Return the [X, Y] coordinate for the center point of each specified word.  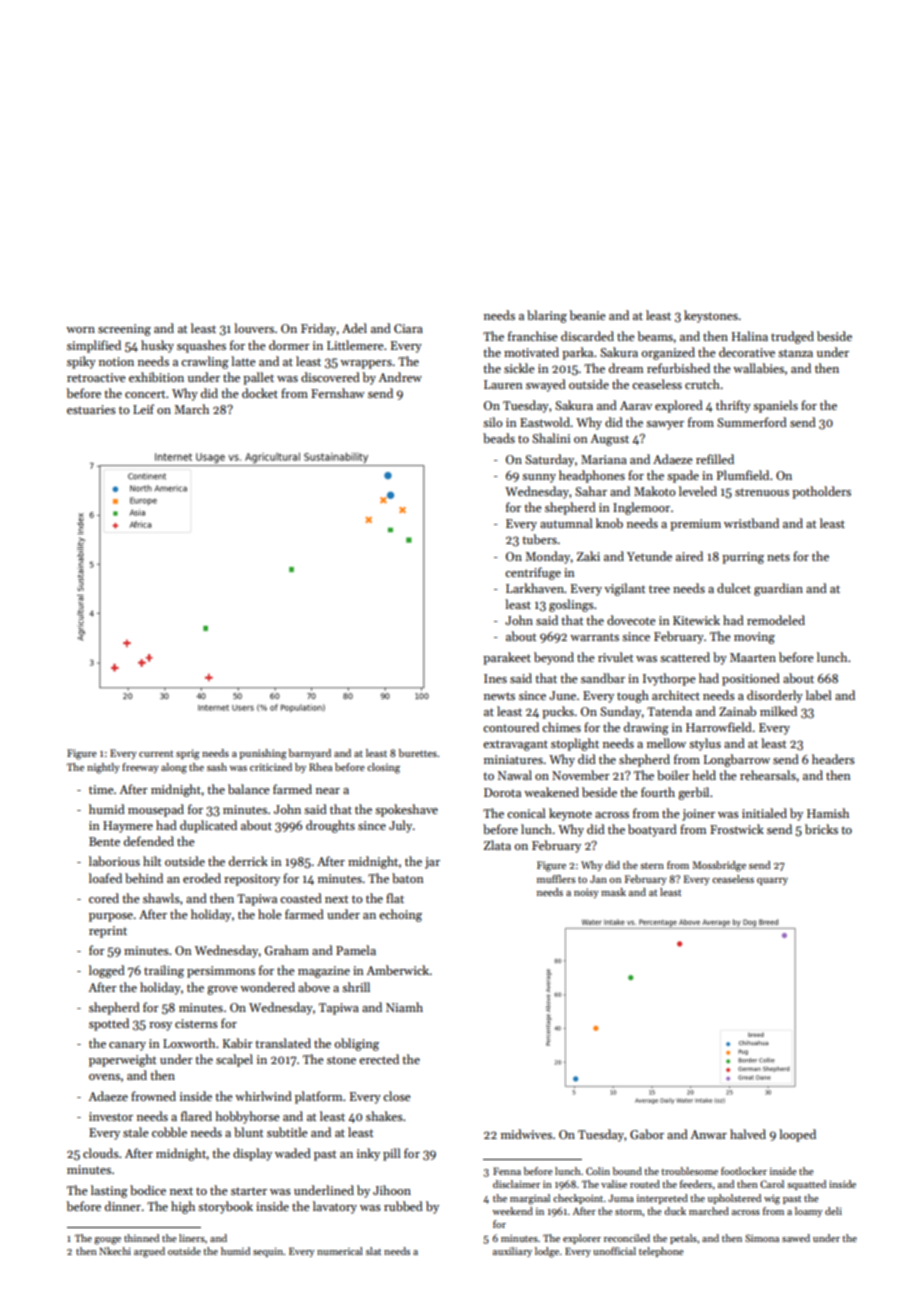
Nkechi [115, 1251]
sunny [539, 478]
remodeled [776, 620]
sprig [188, 754]
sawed [796, 1238]
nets [778, 557]
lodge [547, 1252]
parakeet [507, 658]
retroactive [96, 377]
